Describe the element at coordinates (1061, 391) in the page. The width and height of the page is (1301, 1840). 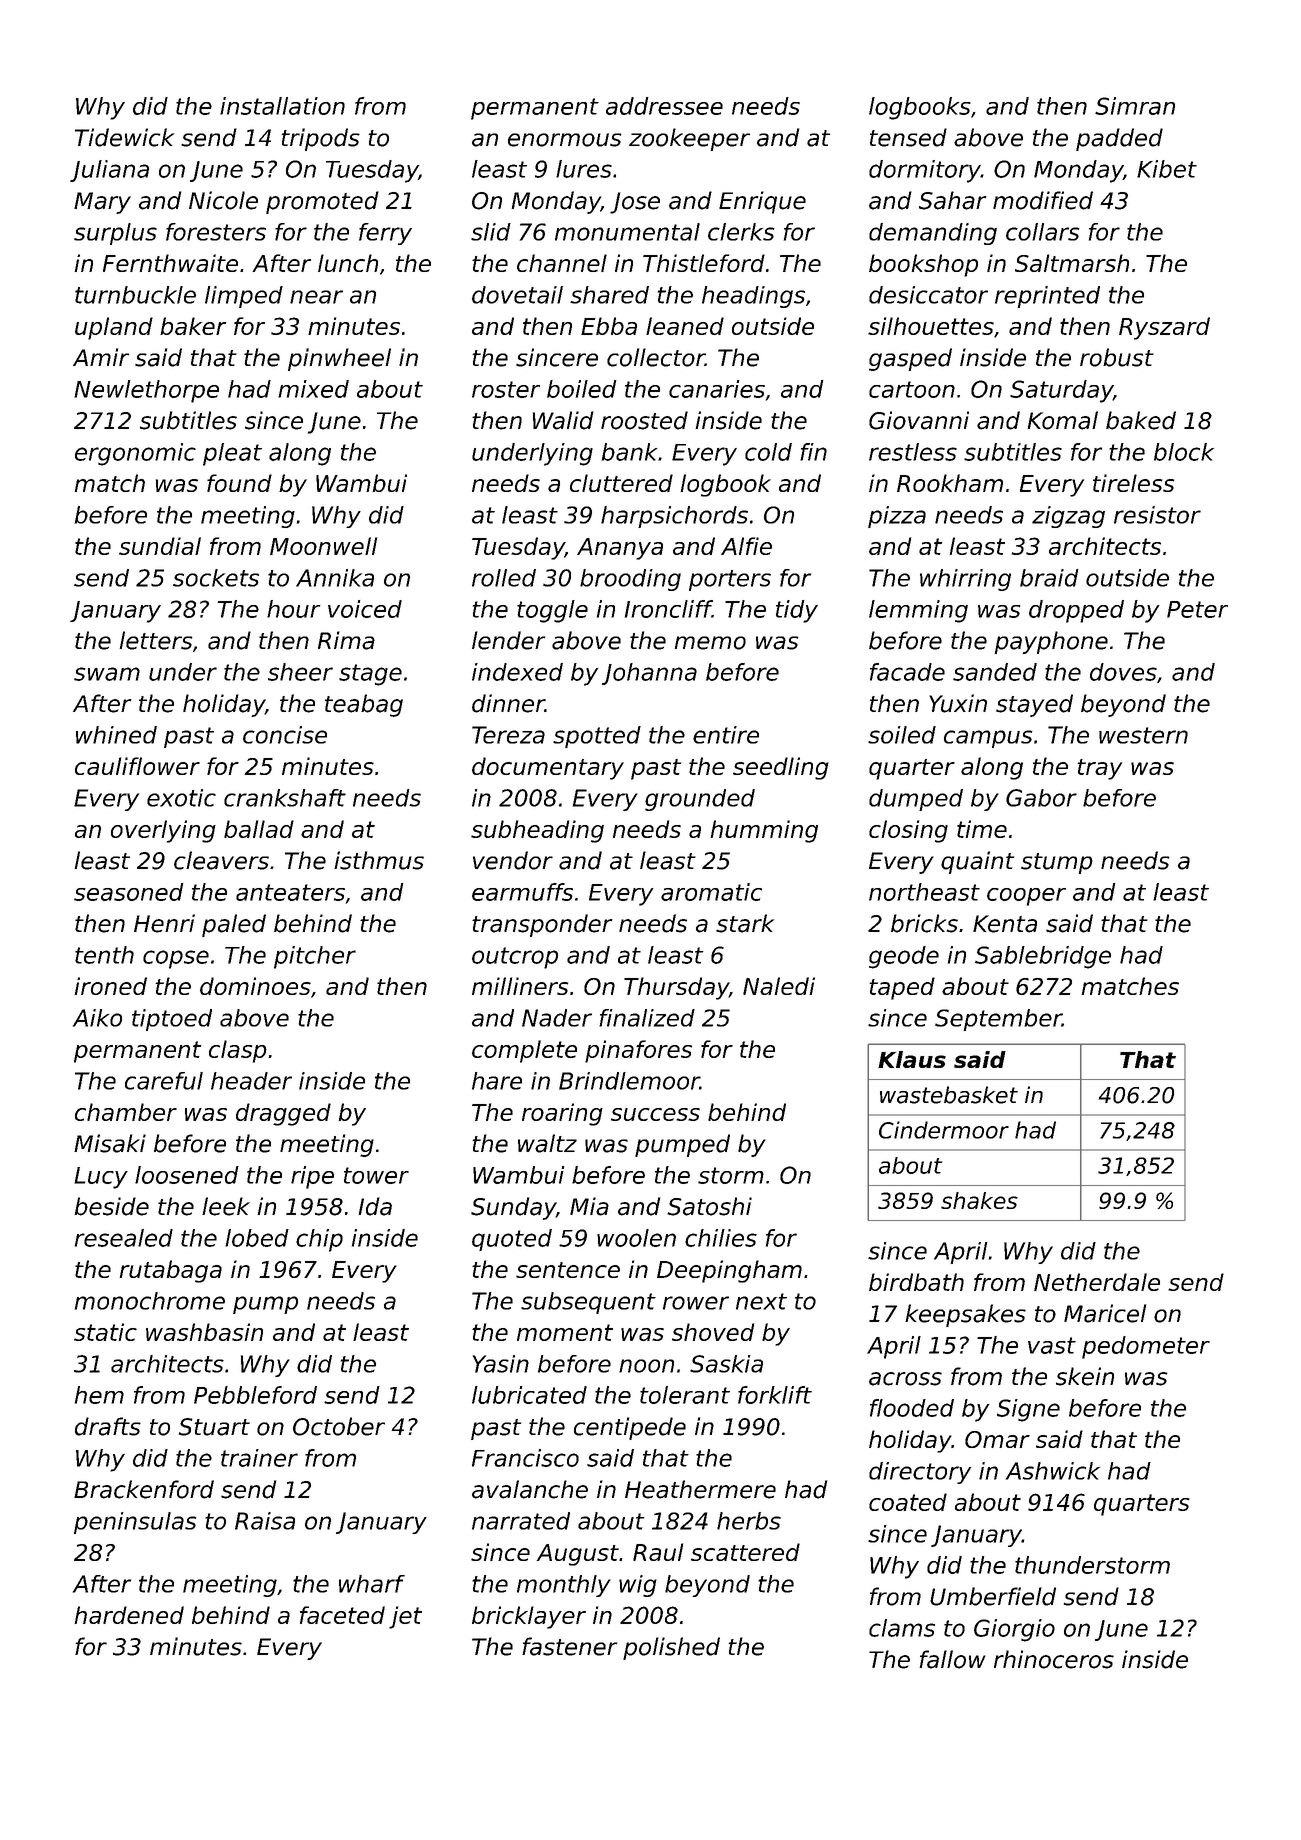
I see `Saturday` at that location.
